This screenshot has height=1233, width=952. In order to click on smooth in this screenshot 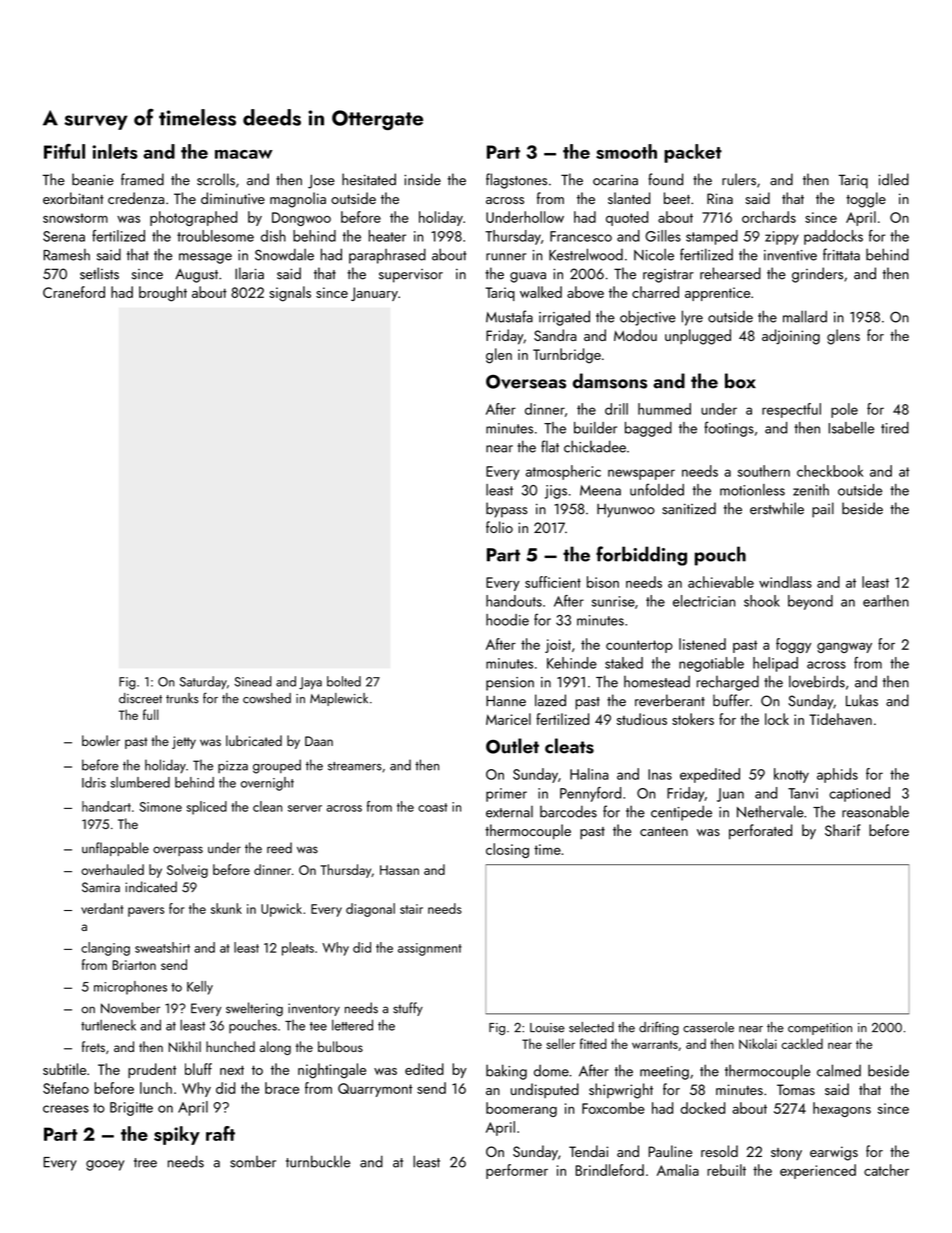, I will do `click(626, 151)`.
